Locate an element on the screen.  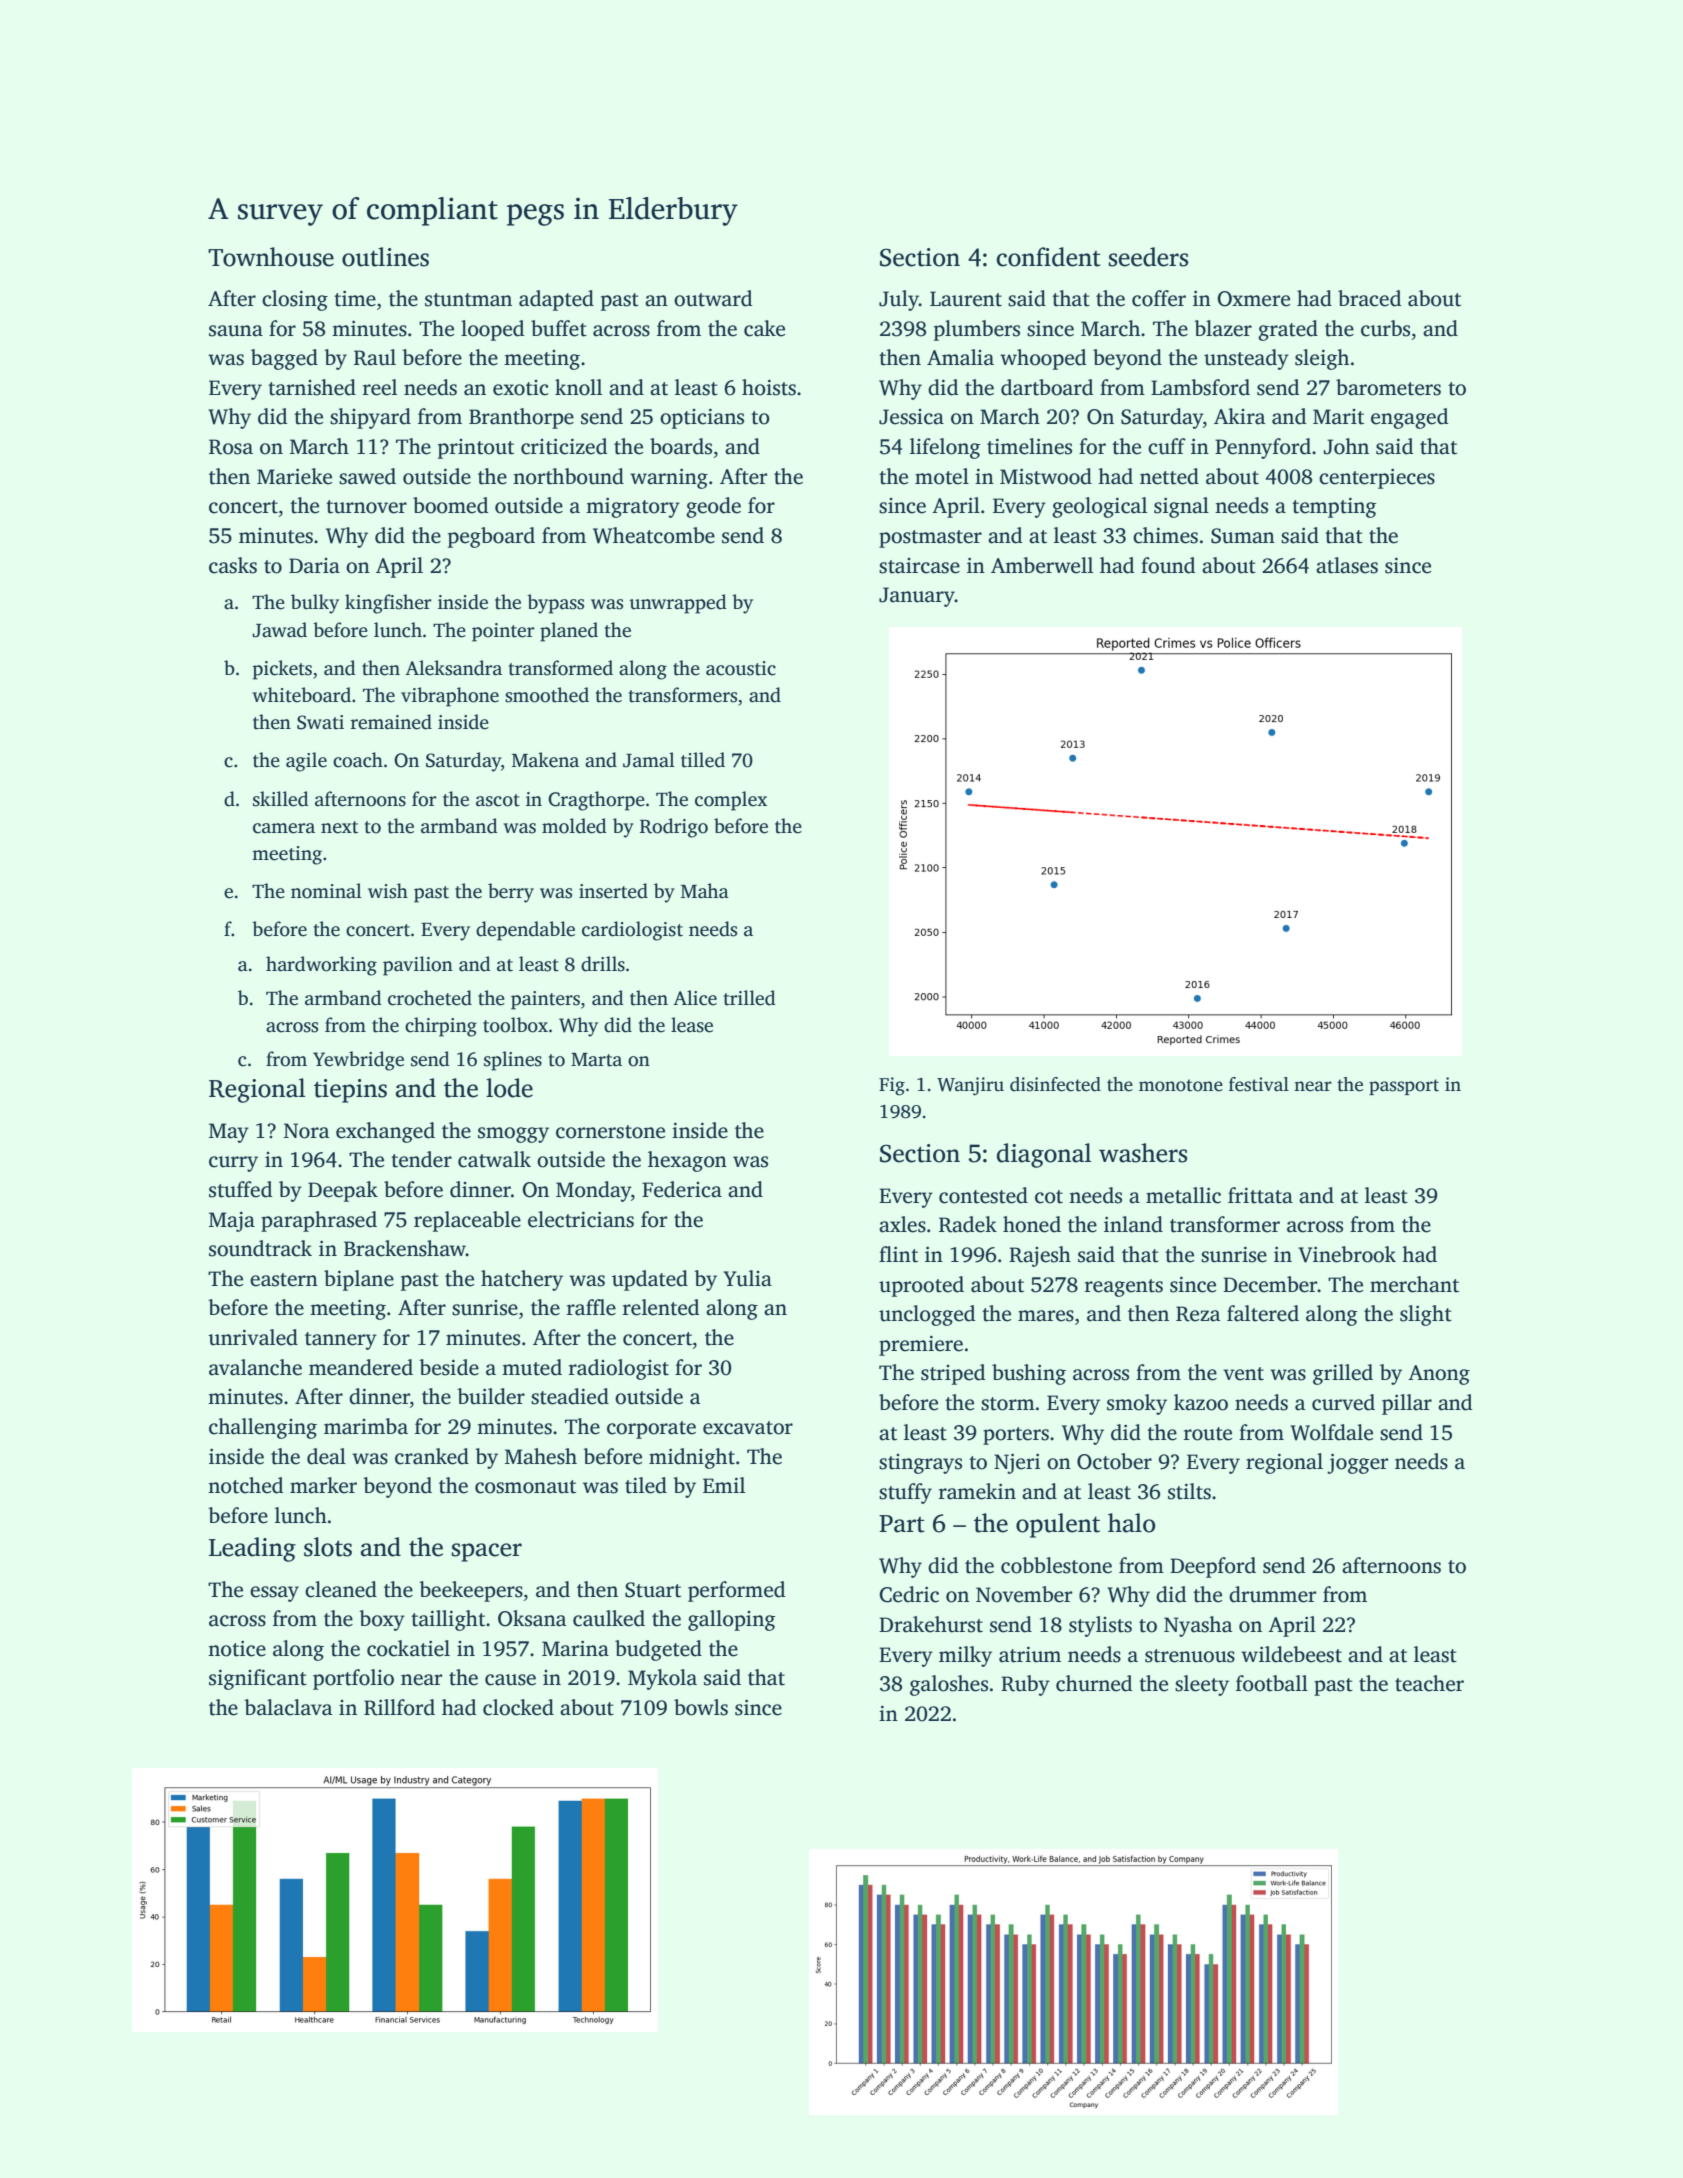
wildebeest is located at coordinates (1291, 1654).
